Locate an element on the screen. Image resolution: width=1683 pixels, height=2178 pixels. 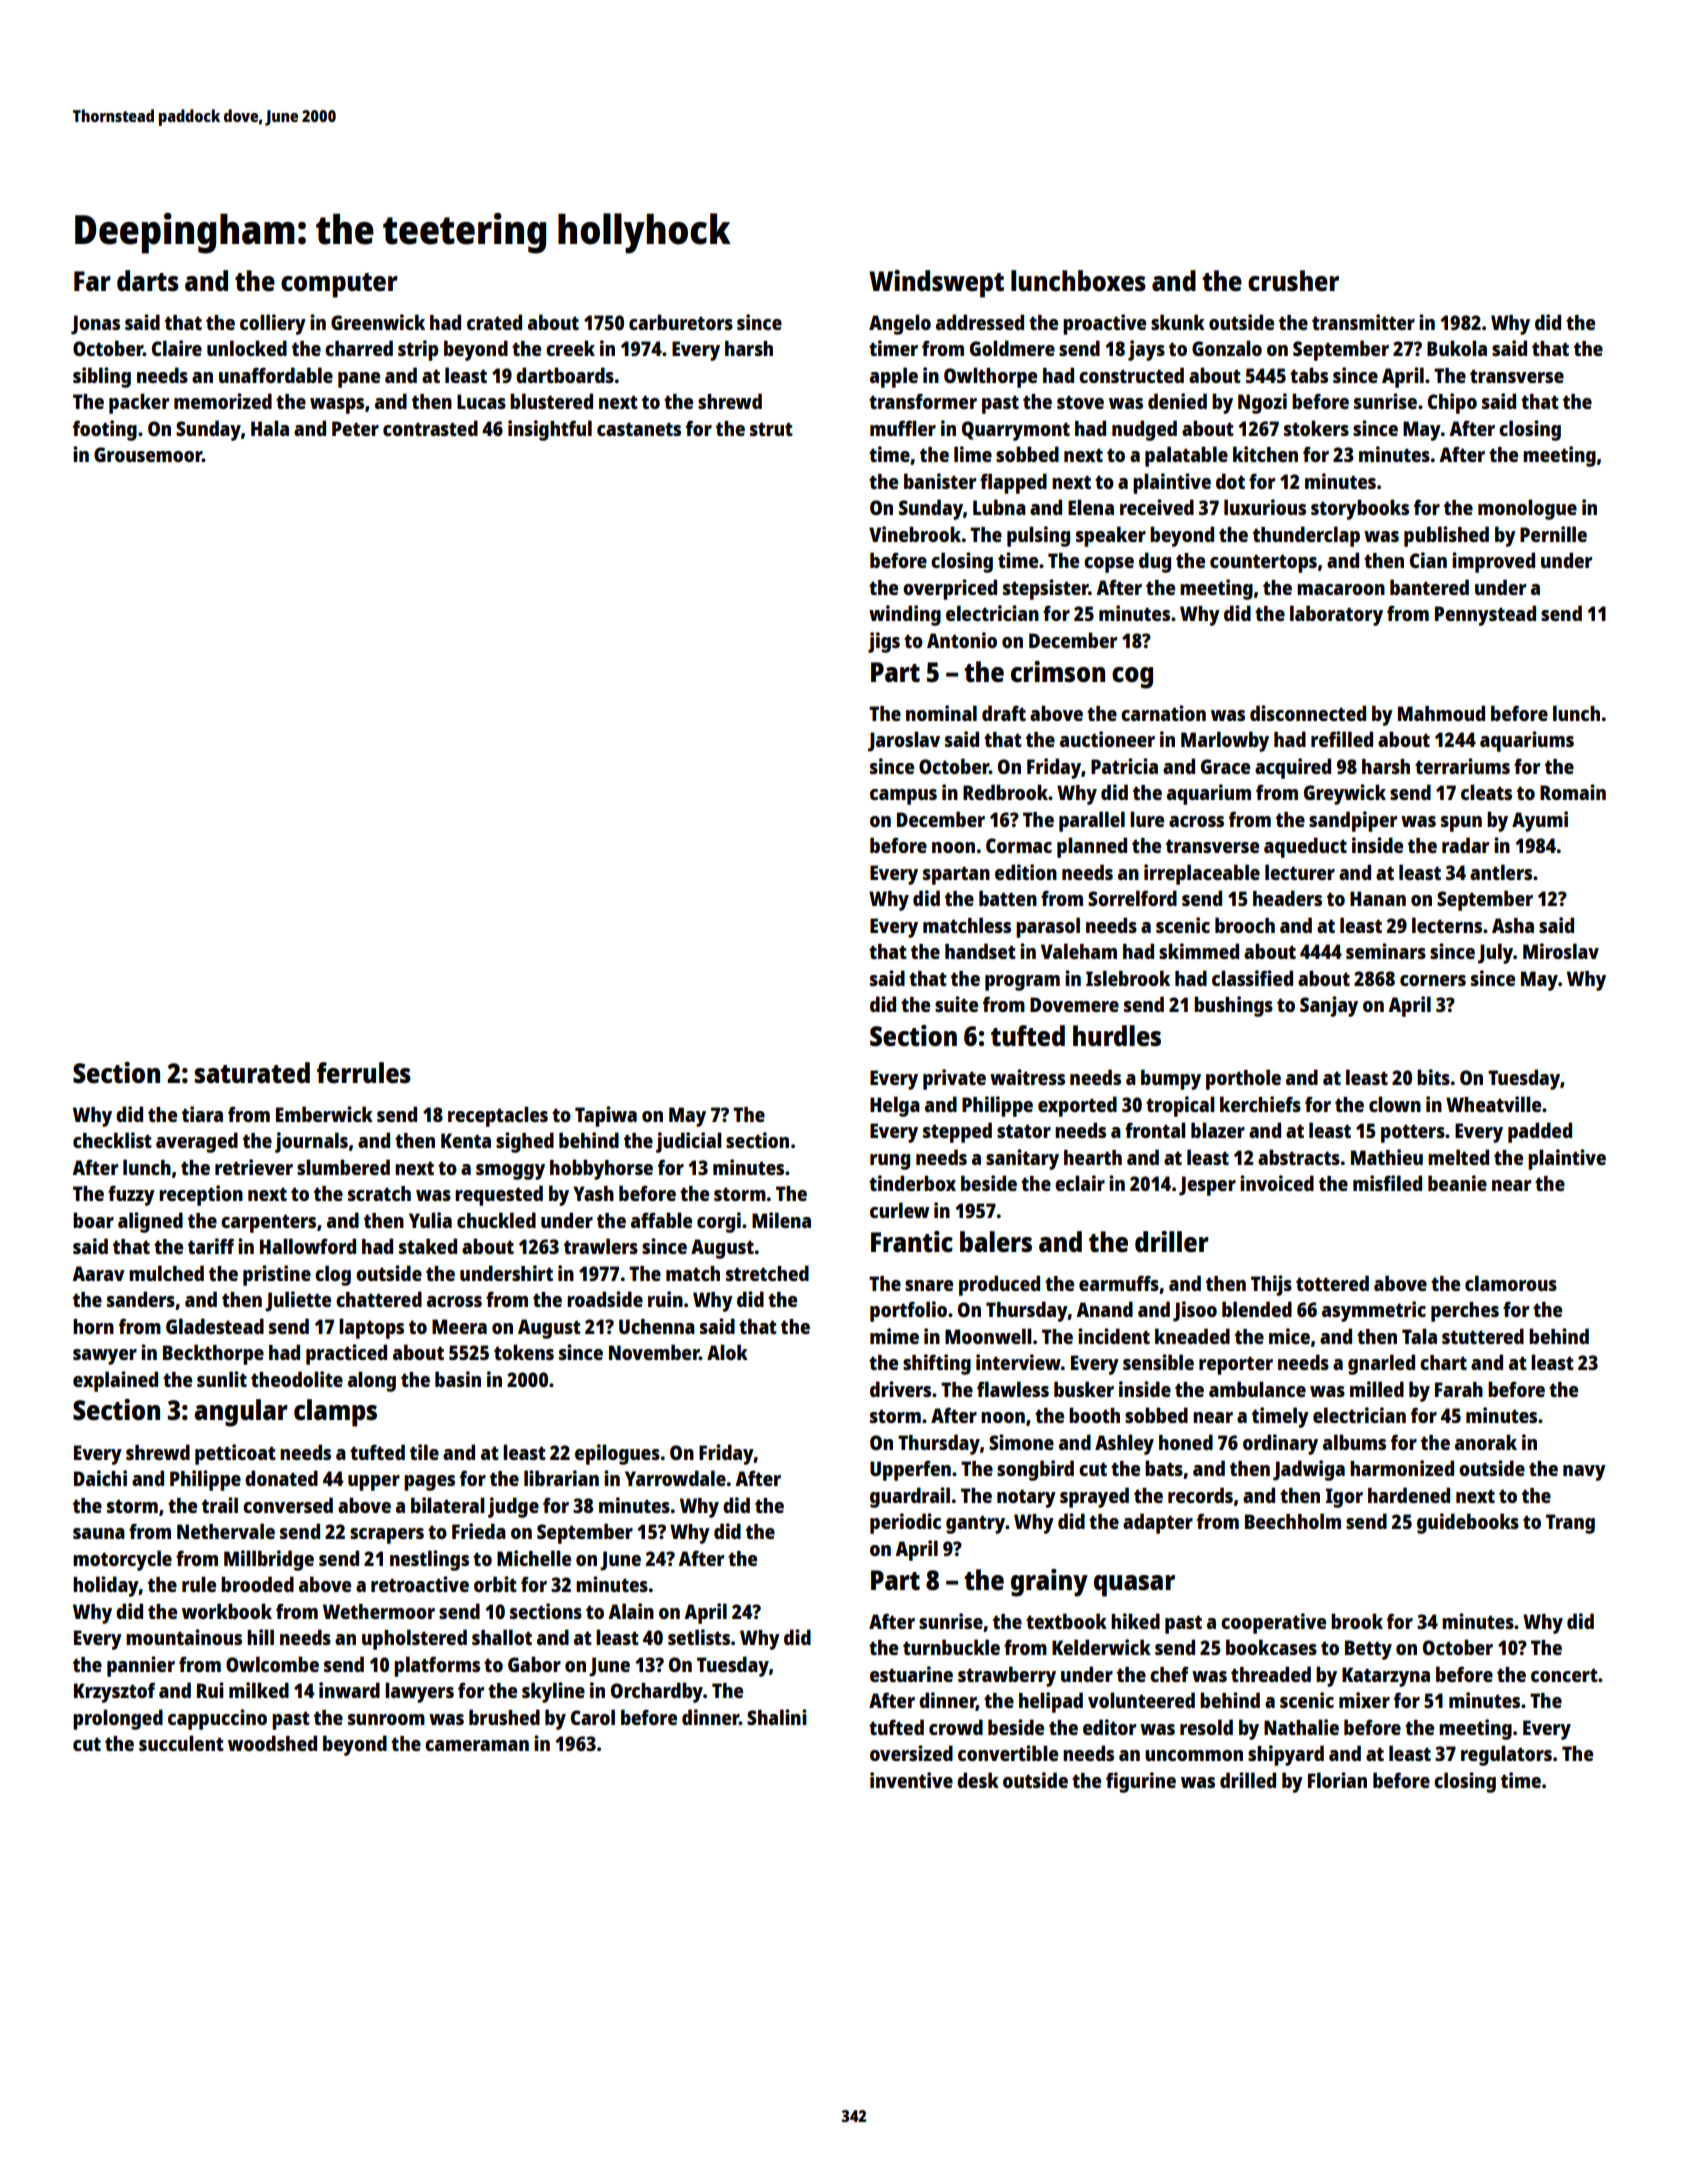
Windswept is located at coordinates (936, 284).
